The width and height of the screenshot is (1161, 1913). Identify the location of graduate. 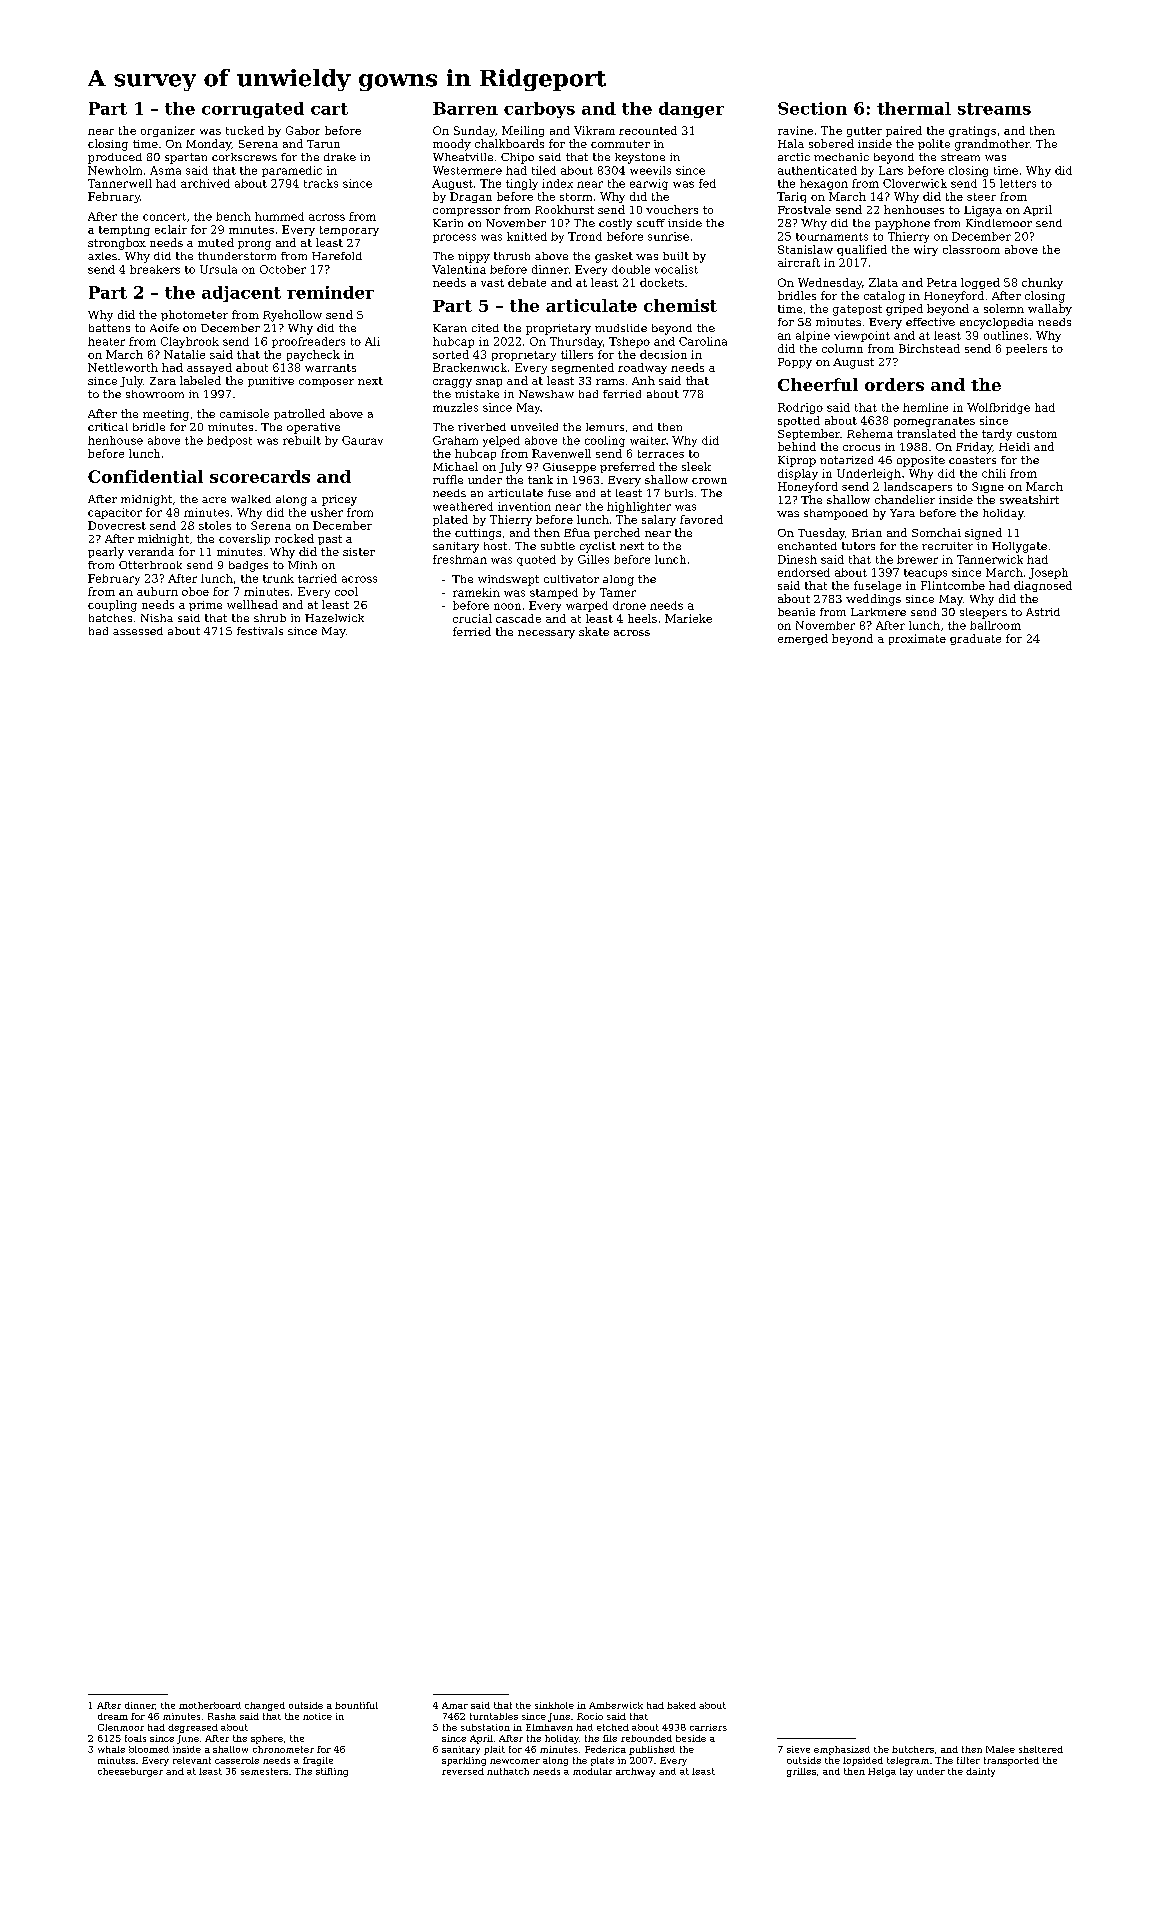
(975, 639).
